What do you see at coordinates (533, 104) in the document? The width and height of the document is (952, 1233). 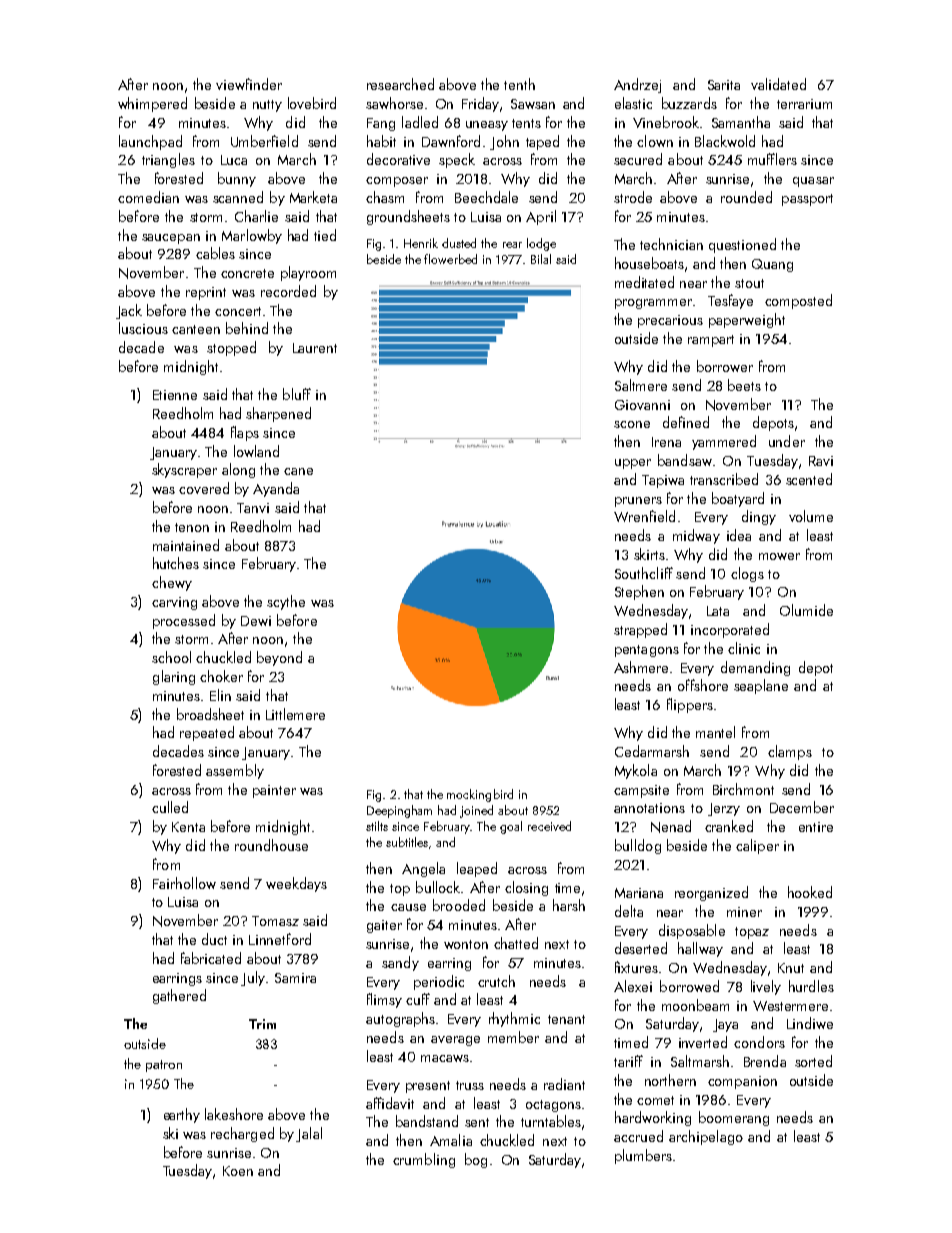 I see `Sawsan` at bounding box center [533, 104].
